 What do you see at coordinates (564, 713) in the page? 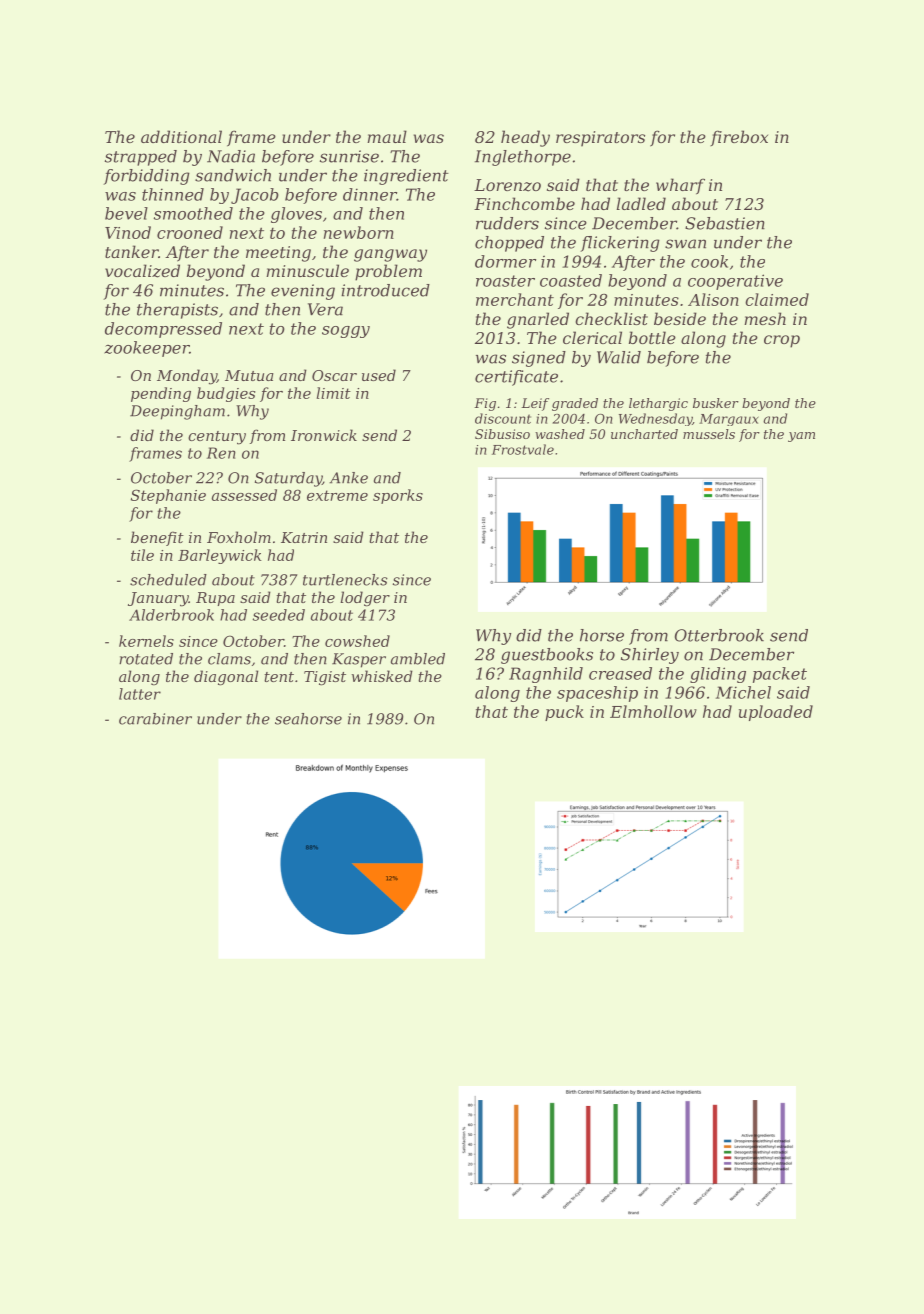
I see `puck` at bounding box center [564, 713].
